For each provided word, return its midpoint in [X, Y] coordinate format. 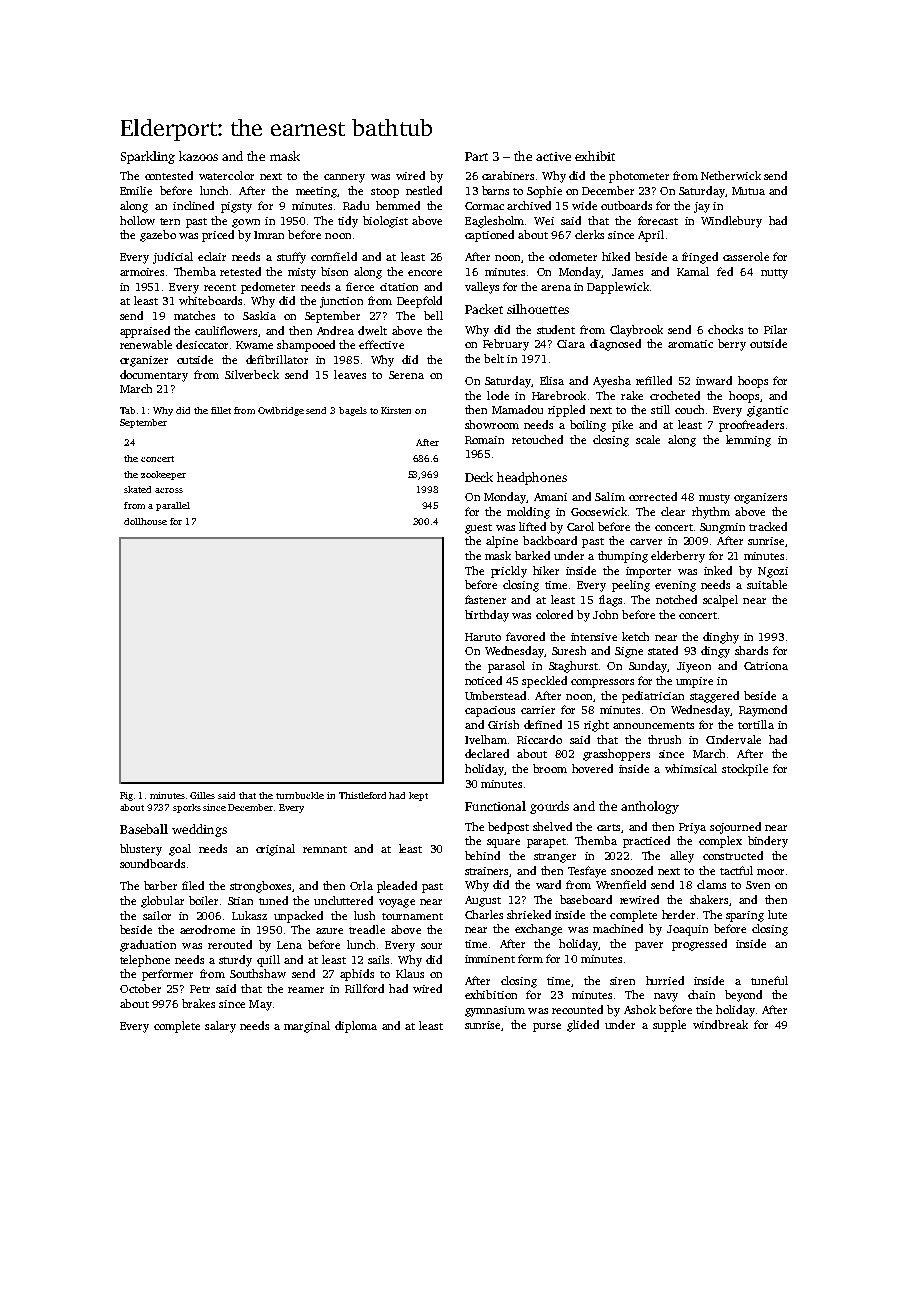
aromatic [690, 344]
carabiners [508, 175]
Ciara [571, 344]
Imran [269, 235]
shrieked [529, 914]
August [483, 901]
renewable [146, 344]
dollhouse [145, 521]
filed [193, 885]
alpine [502, 542]
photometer [639, 177]
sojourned [735, 828]
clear [673, 511]
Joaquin [687, 930]
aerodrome [207, 929]
